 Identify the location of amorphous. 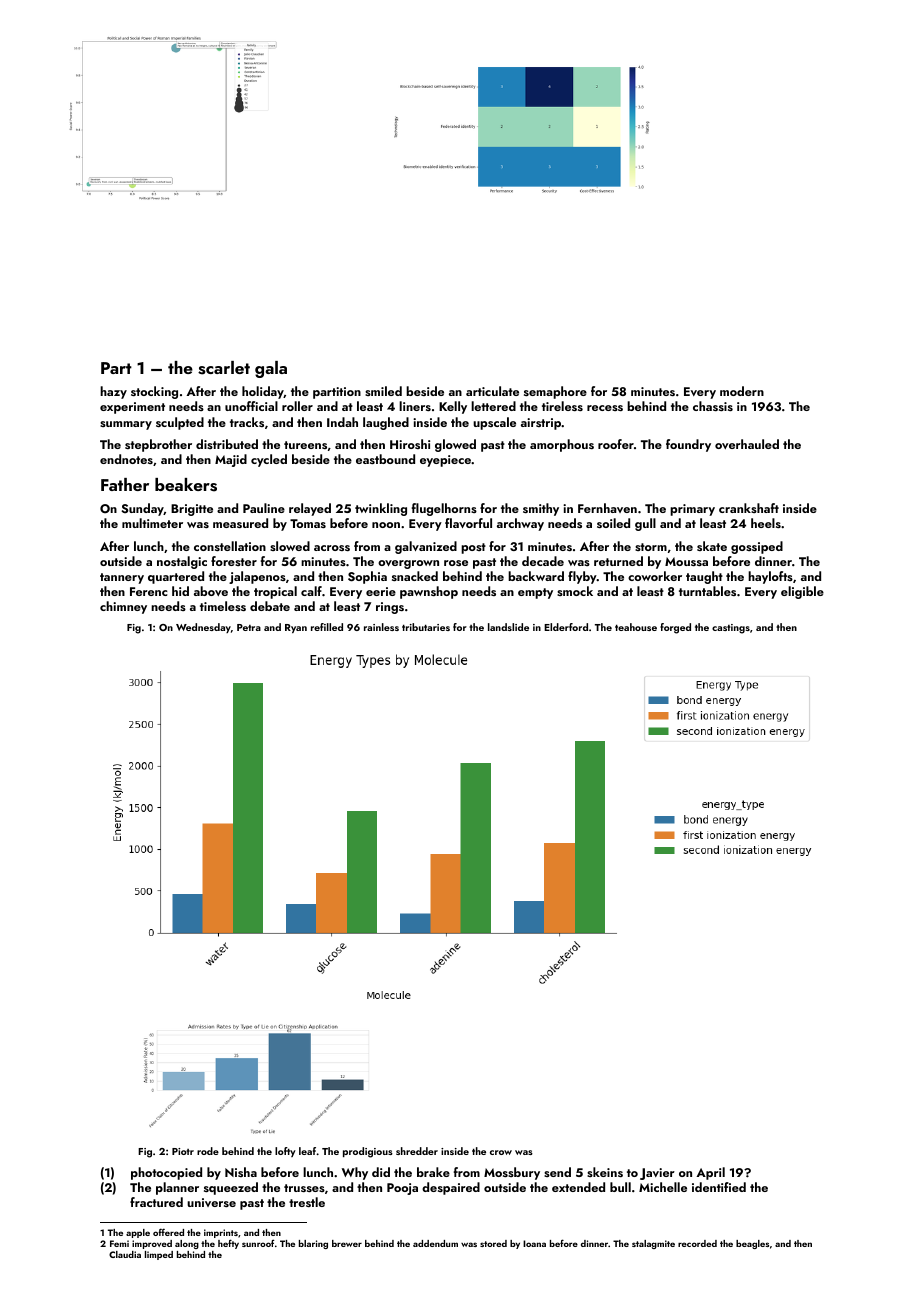
(562, 445).
